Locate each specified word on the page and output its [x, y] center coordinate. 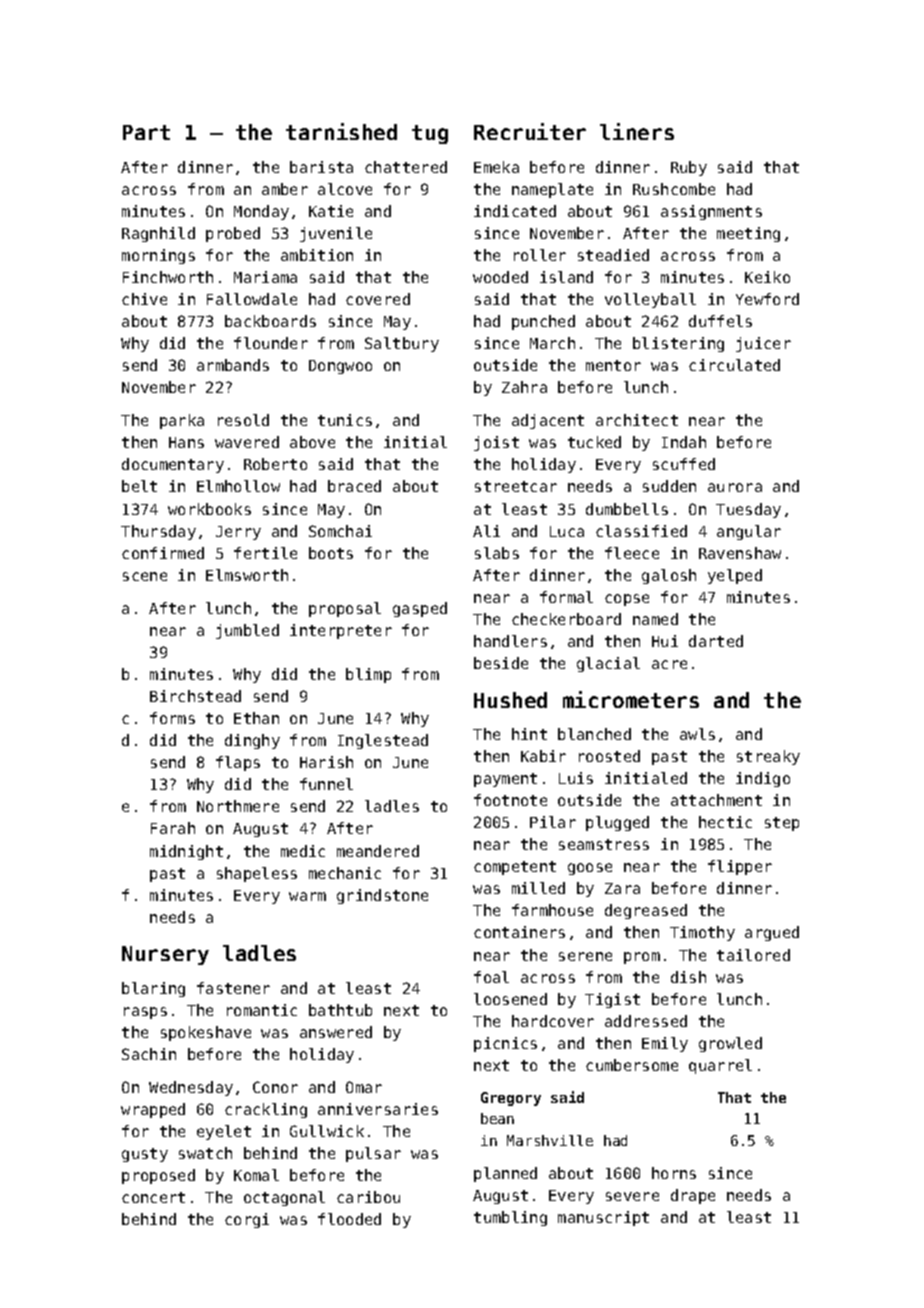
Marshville [550, 1140]
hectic [725, 822]
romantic [262, 1010]
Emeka [496, 167]
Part [146, 132]
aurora [735, 487]
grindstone [382, 896]
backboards [270, 321]
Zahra [524, 387]
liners [637, 131]
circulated [734, 365]
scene [145, 576]
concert [153, 1197]
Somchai [340, 531]
